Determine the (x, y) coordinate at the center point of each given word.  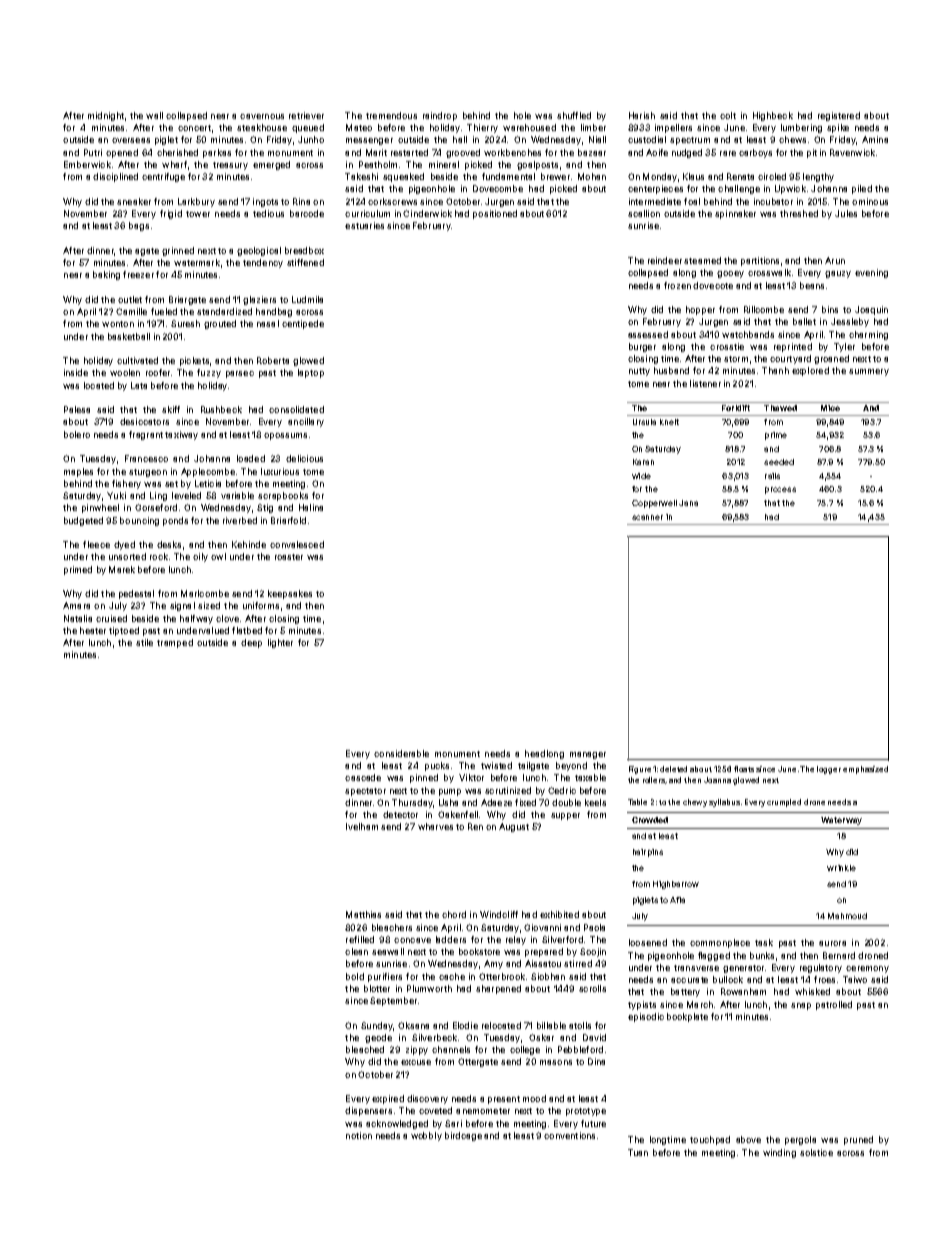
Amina (875, 139)
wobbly (426, 1136)
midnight (106, 116)
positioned (495, 214)
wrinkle (841, 868)
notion (359, 1135)
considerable (401, 753)
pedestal (136, 594)
